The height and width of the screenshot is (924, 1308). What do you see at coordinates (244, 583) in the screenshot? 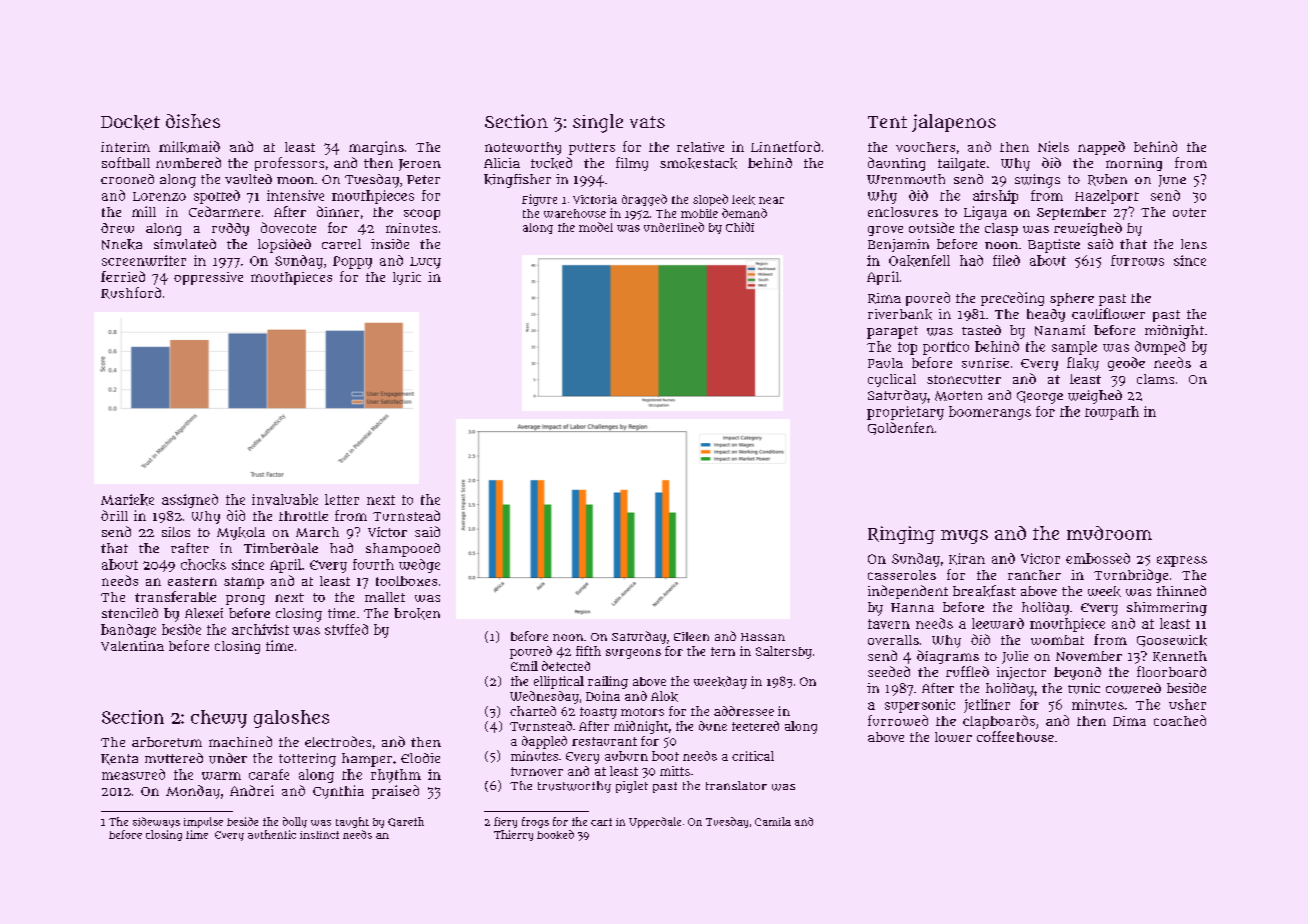
I see `stamp` at bounding box center [244, 583].
